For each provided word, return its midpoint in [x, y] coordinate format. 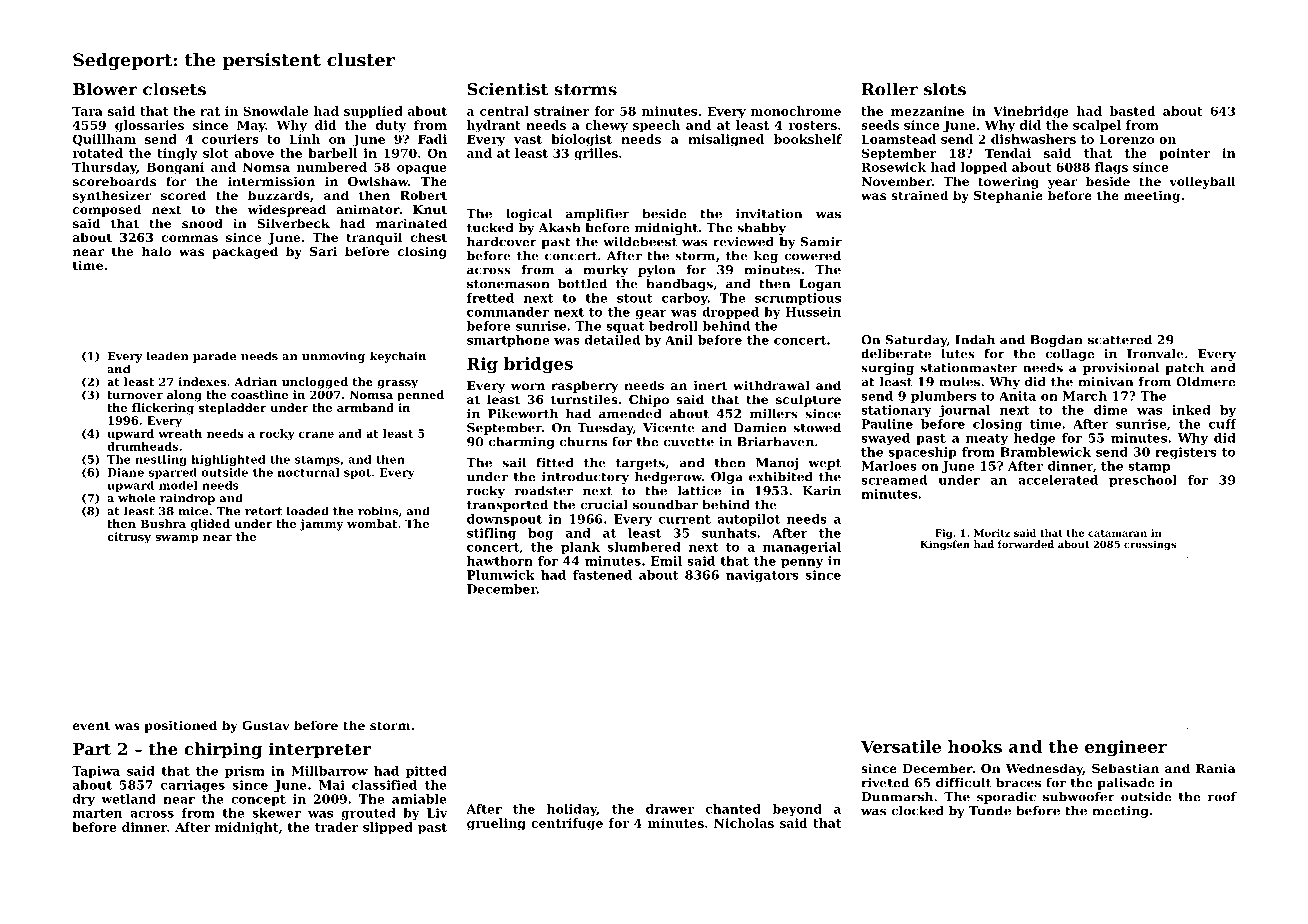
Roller [890, 89]
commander [508, 312]
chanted [733, 809]
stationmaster [969, 368]
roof [1222, 797]
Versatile [901, 746]
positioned [180, 726]
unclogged [315, 383]
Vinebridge [1031, 112]
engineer [1126, 748]
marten [97, 813]
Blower [105, 89]
